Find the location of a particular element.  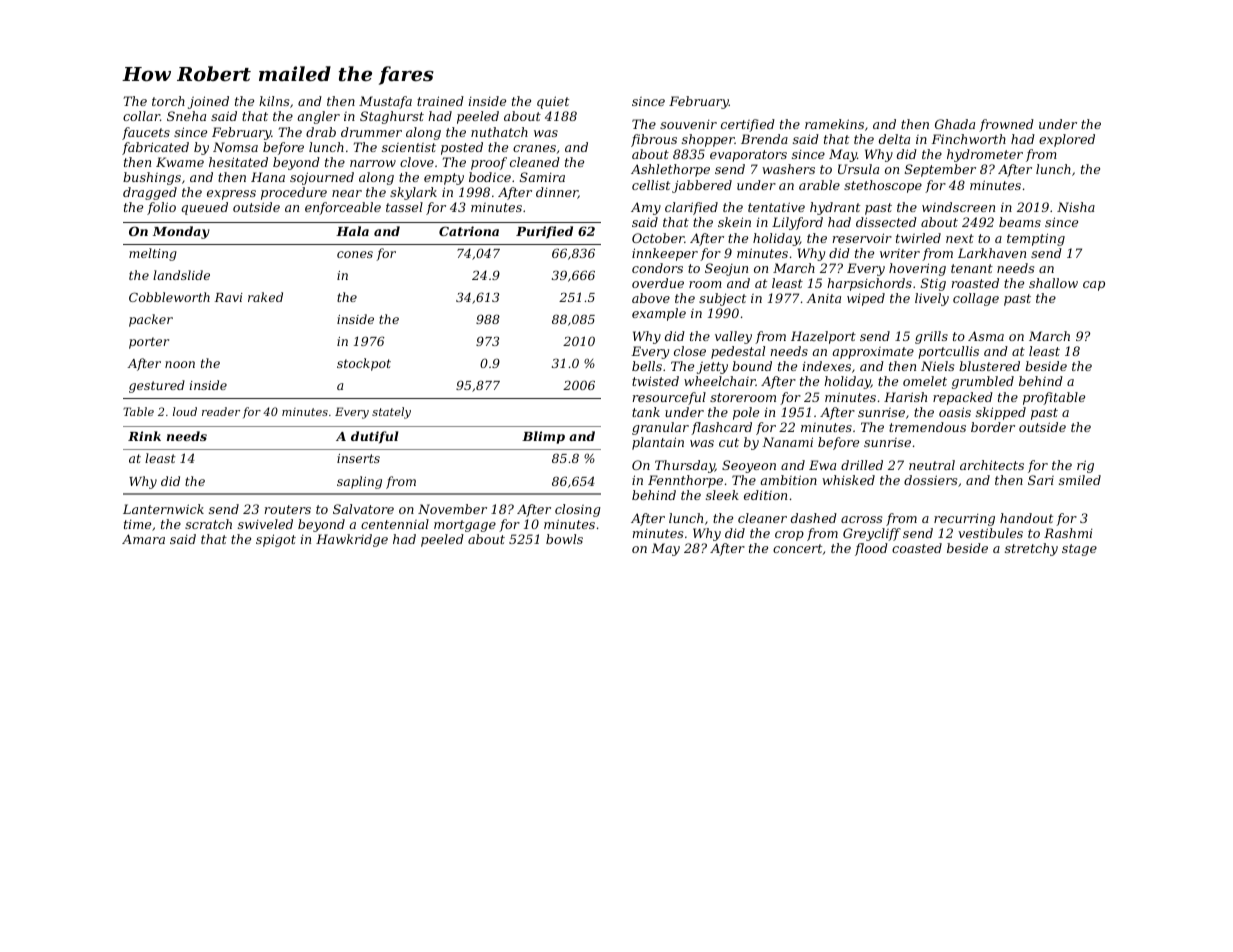

condors is located at coordinates (657, 268).
